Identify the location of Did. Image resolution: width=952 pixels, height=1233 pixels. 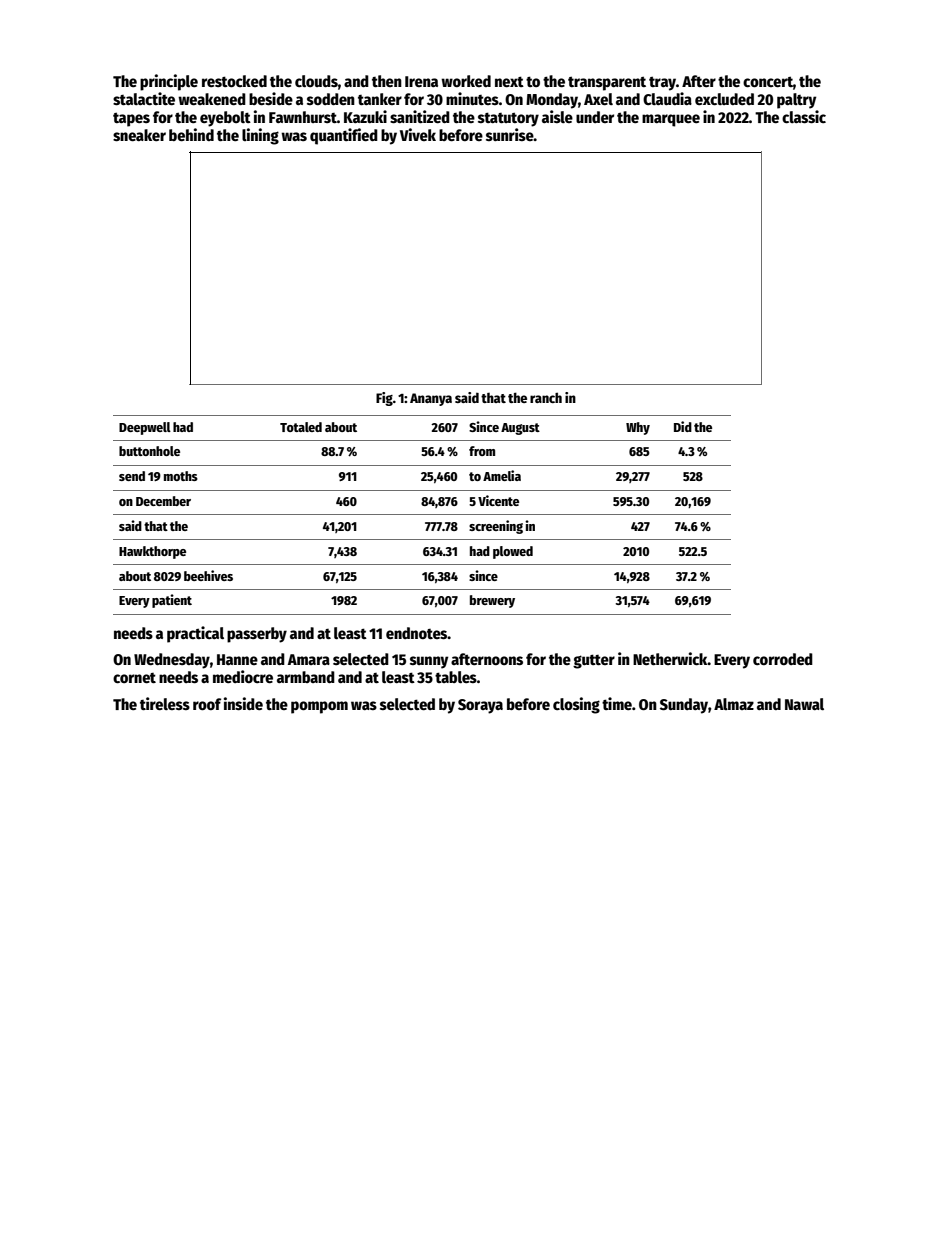
(683, 426).
